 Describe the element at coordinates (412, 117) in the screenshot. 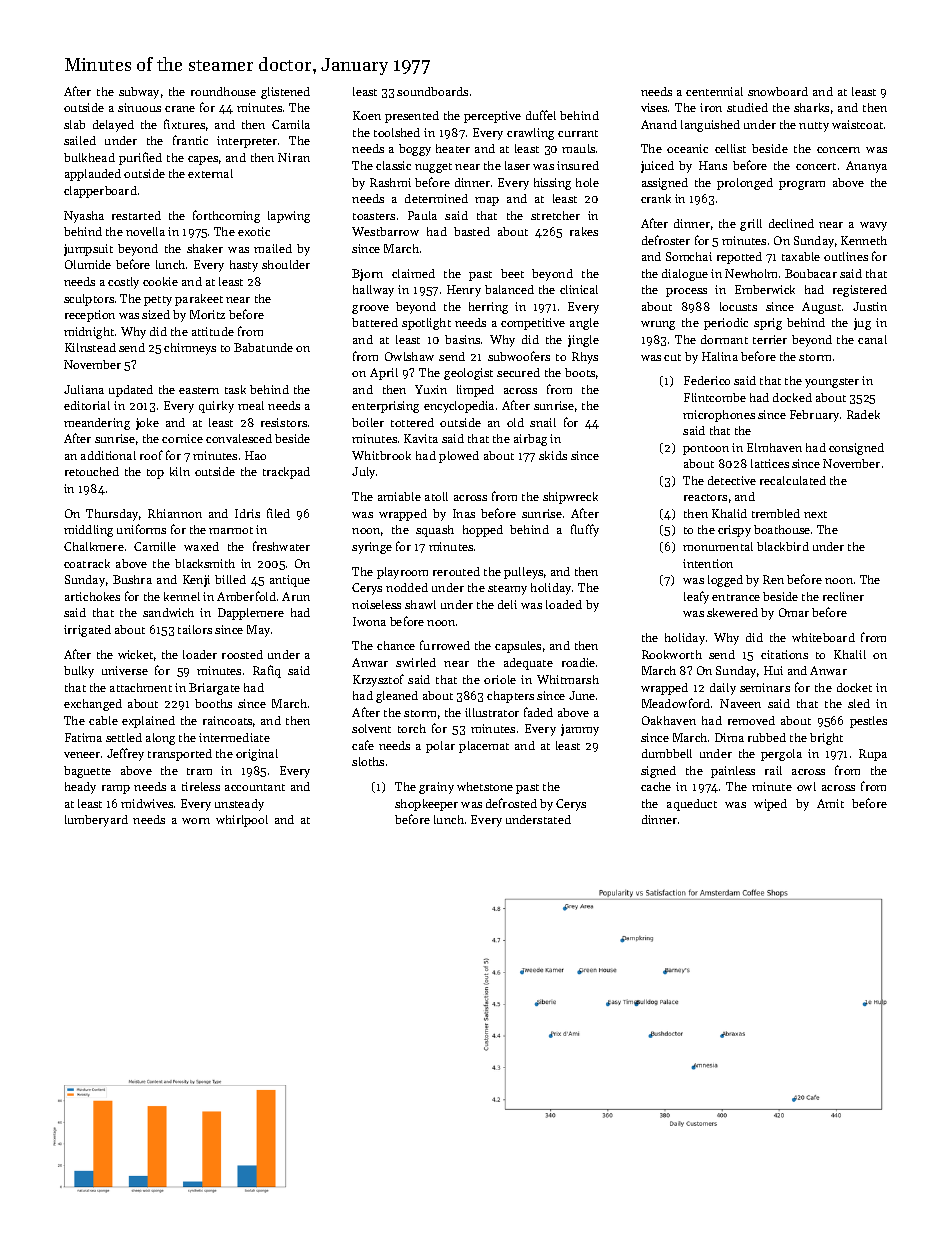

I see `presented` at that location.
